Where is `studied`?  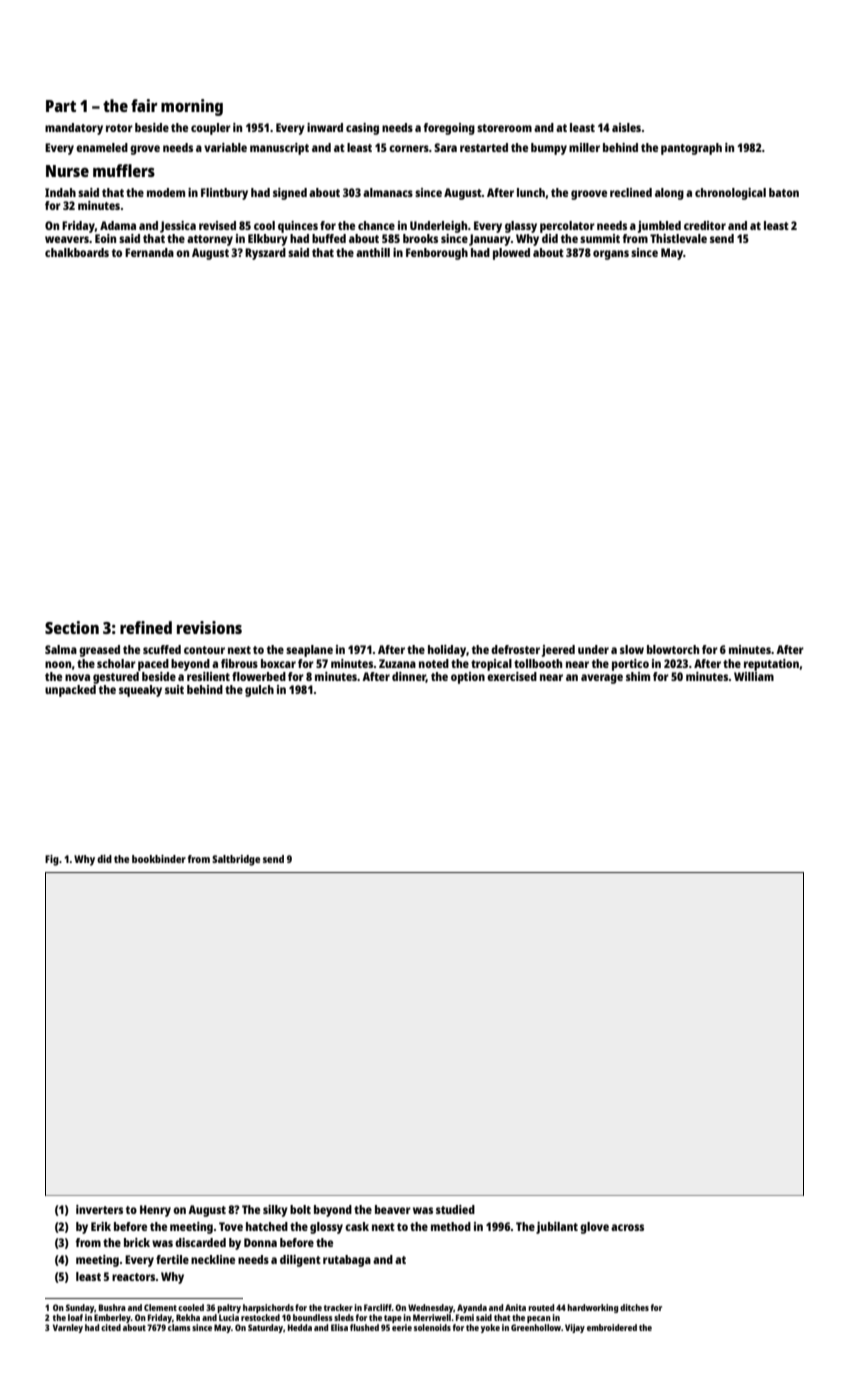 studied is located at coordinates (455, 1209).
